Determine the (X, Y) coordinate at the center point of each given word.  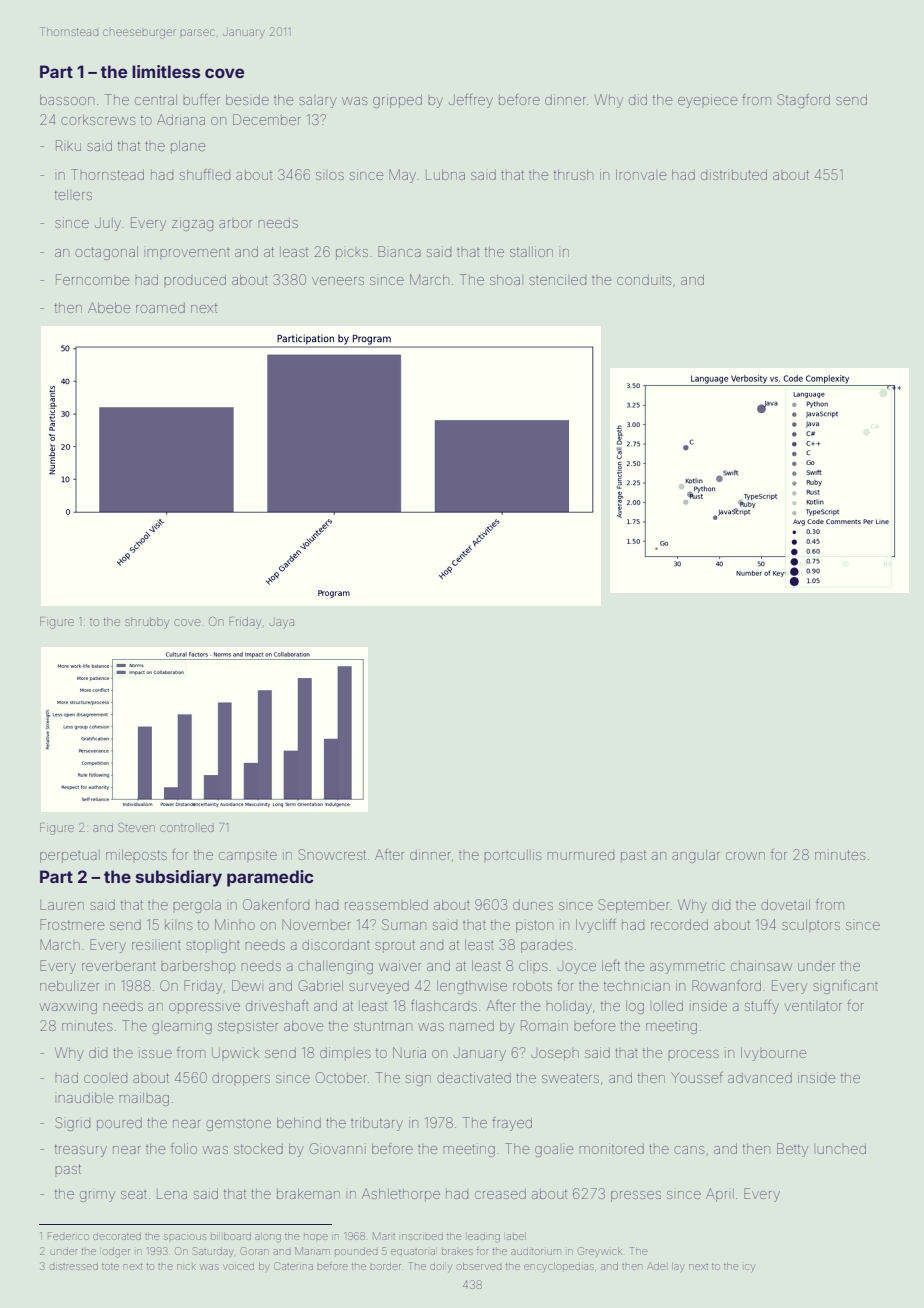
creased (500, 1194)
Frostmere (72, 924)
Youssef (697, 1077)
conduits (644, 279)
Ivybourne (773, 1054)
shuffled (205, 174)
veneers (338, 281)
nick (186, 1267)
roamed (160, 308)
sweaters (570, 1078)
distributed (734, 174)
